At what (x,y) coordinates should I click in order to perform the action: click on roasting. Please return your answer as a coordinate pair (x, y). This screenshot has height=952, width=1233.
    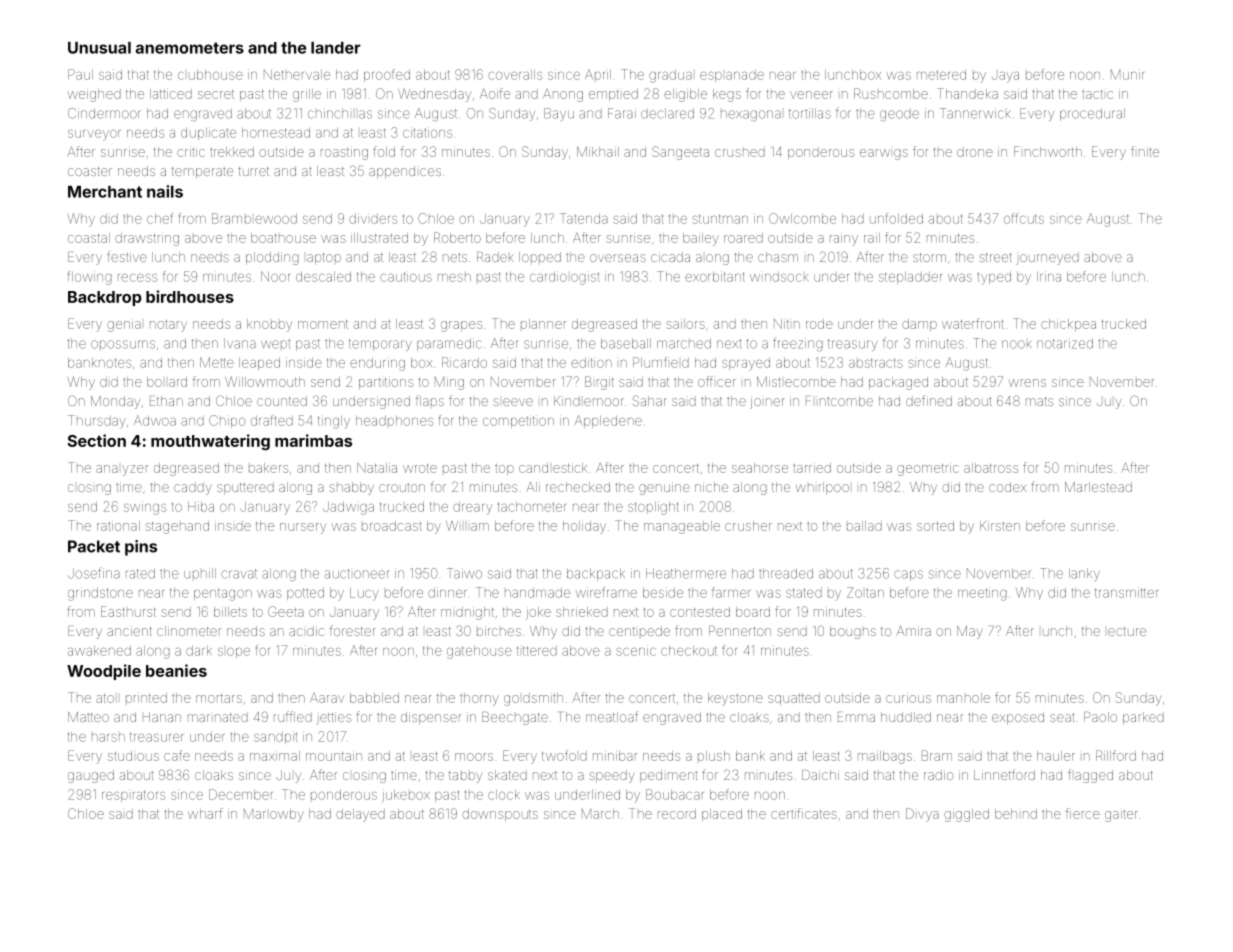
    Looking at the image, I should click on (344, 154).
